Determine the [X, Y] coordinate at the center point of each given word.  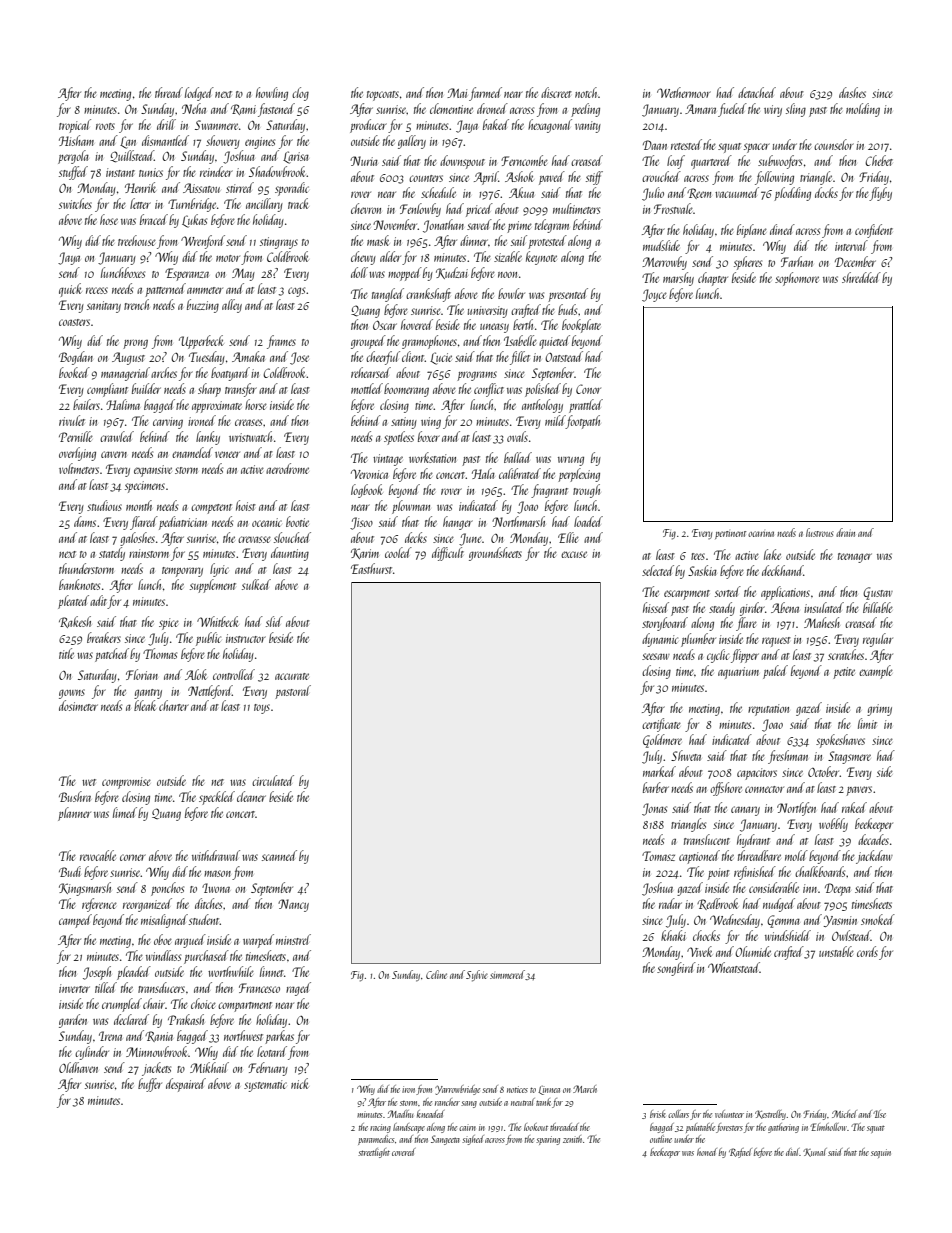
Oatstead [564, 356]
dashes [852, 92]
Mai [457, 93]
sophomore [797, 279]
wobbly [833, 825]
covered [403, 1152]
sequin [881, 1153]
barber [656, 787]
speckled [217, 798]
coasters [74, 322]
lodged [199, 94]
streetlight [374, 1153]
